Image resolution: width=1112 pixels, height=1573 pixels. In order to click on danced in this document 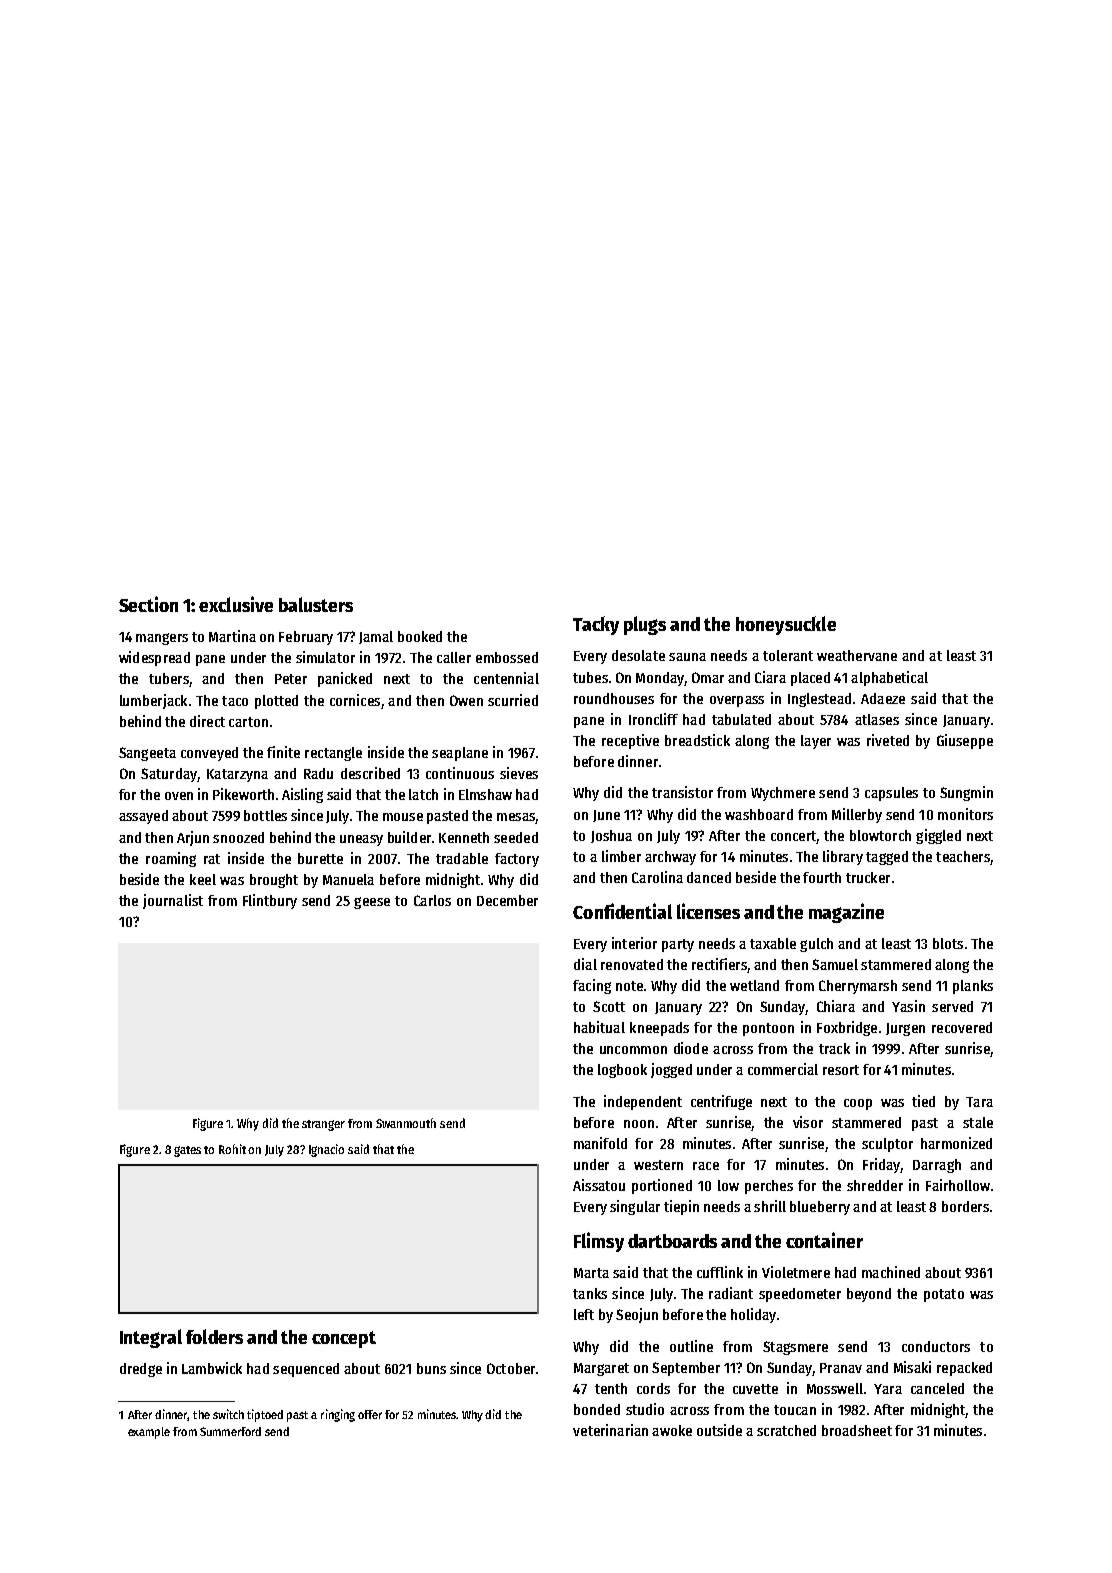, I will do `click(709, 877)`.
